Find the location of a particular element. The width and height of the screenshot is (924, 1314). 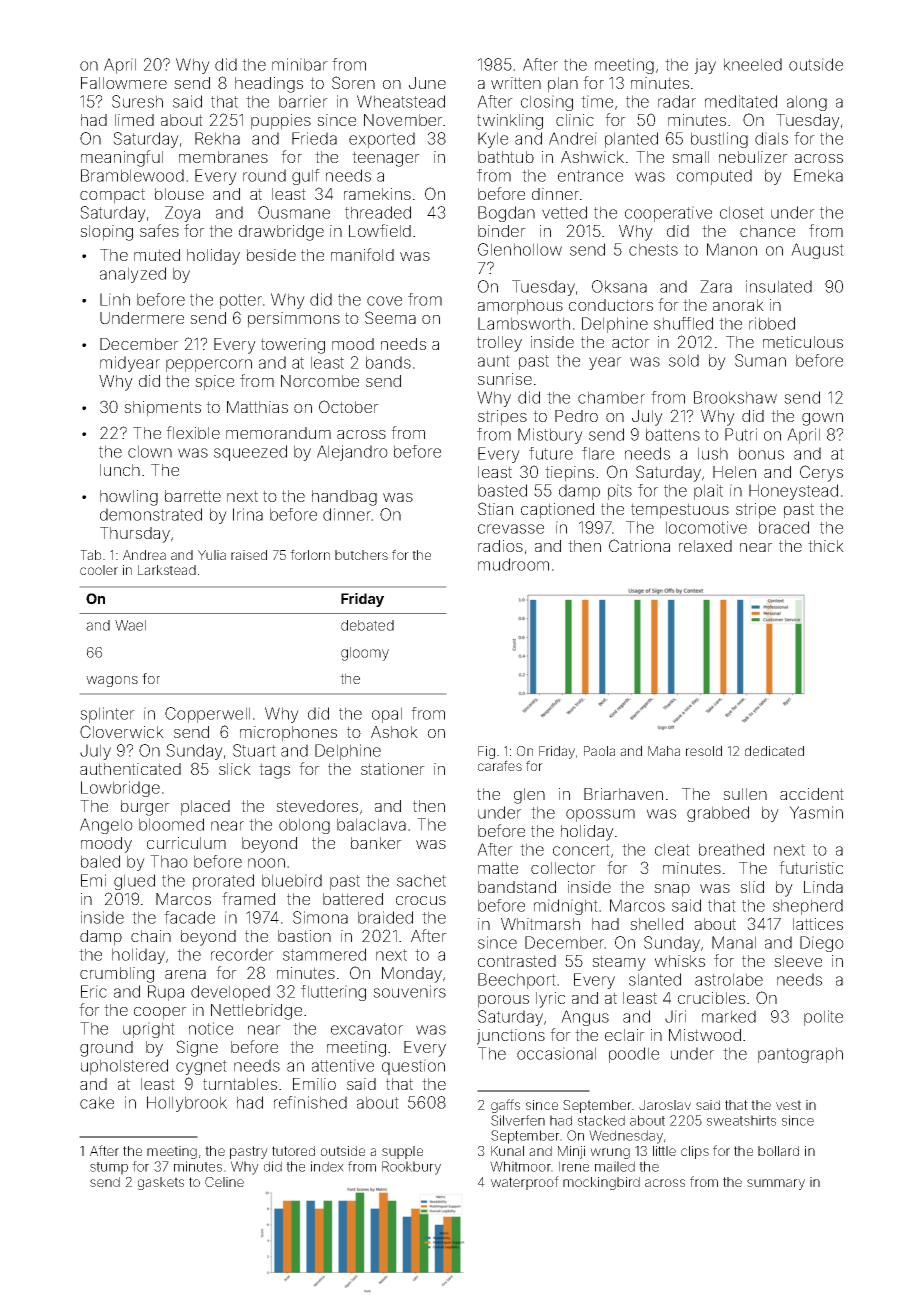

muted is located at coordinates (157, 255).
